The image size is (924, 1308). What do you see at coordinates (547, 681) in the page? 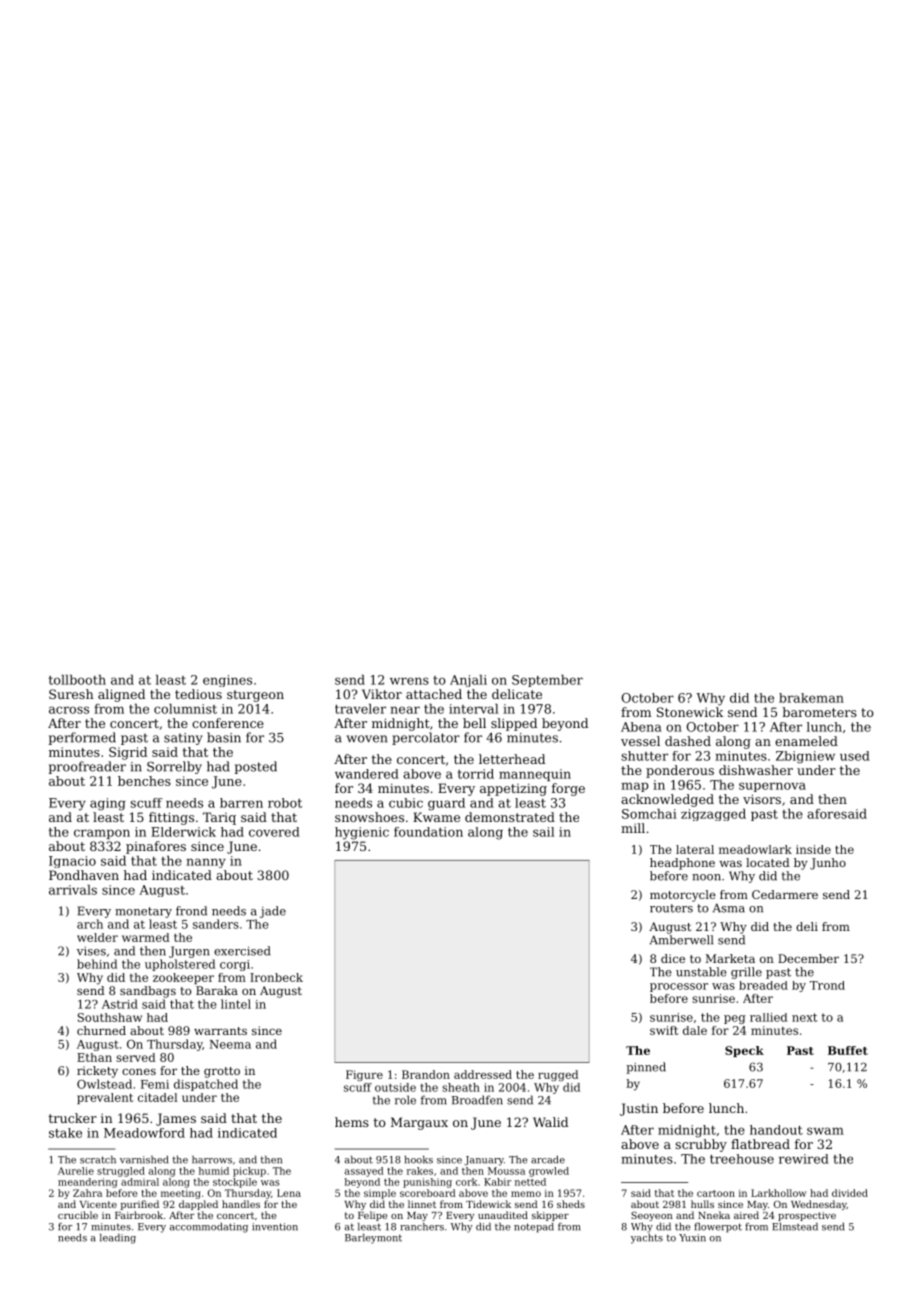
I see `September` at bounding box center [547, 681].
